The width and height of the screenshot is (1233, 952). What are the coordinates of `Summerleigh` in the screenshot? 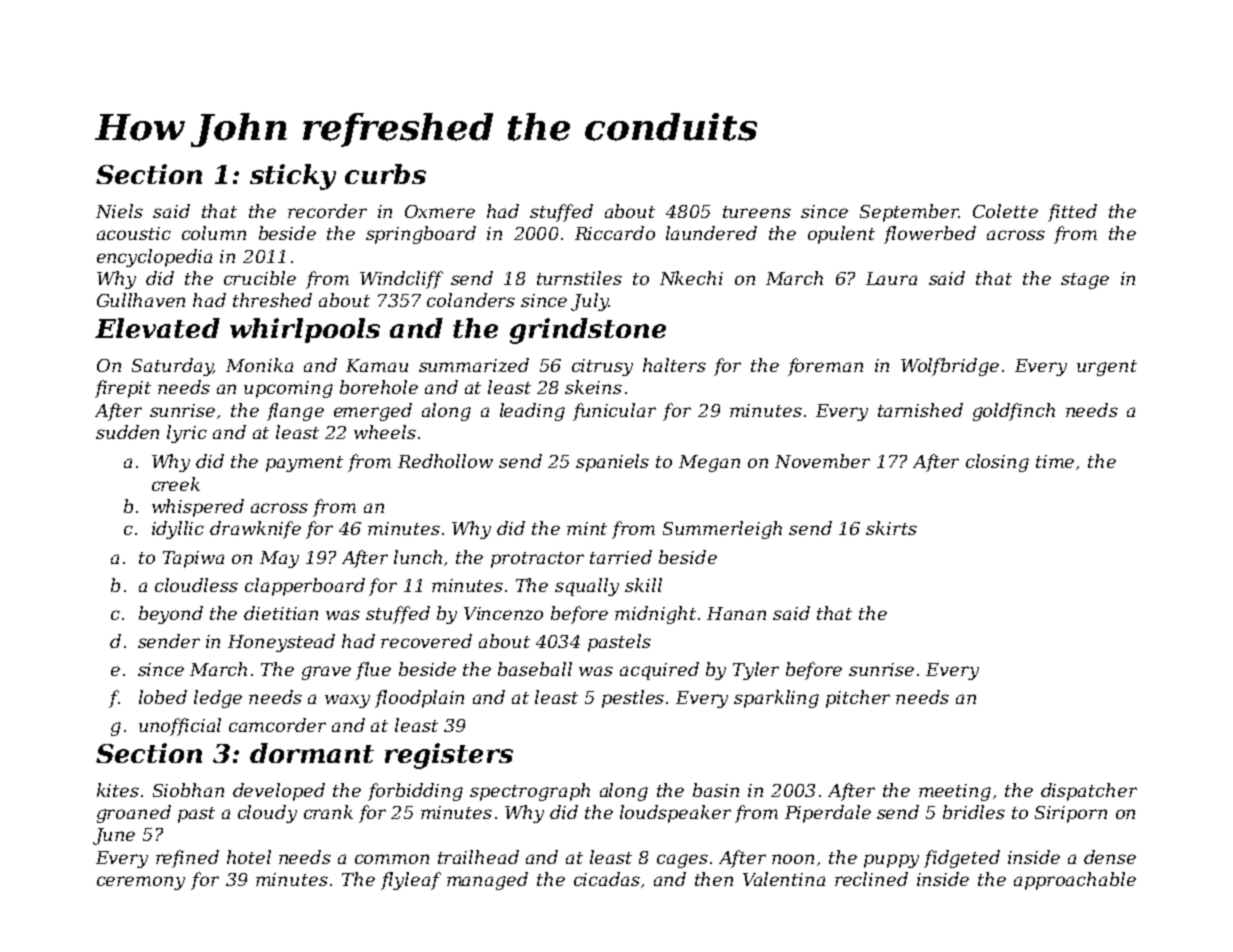 It's located at (722, 530).
